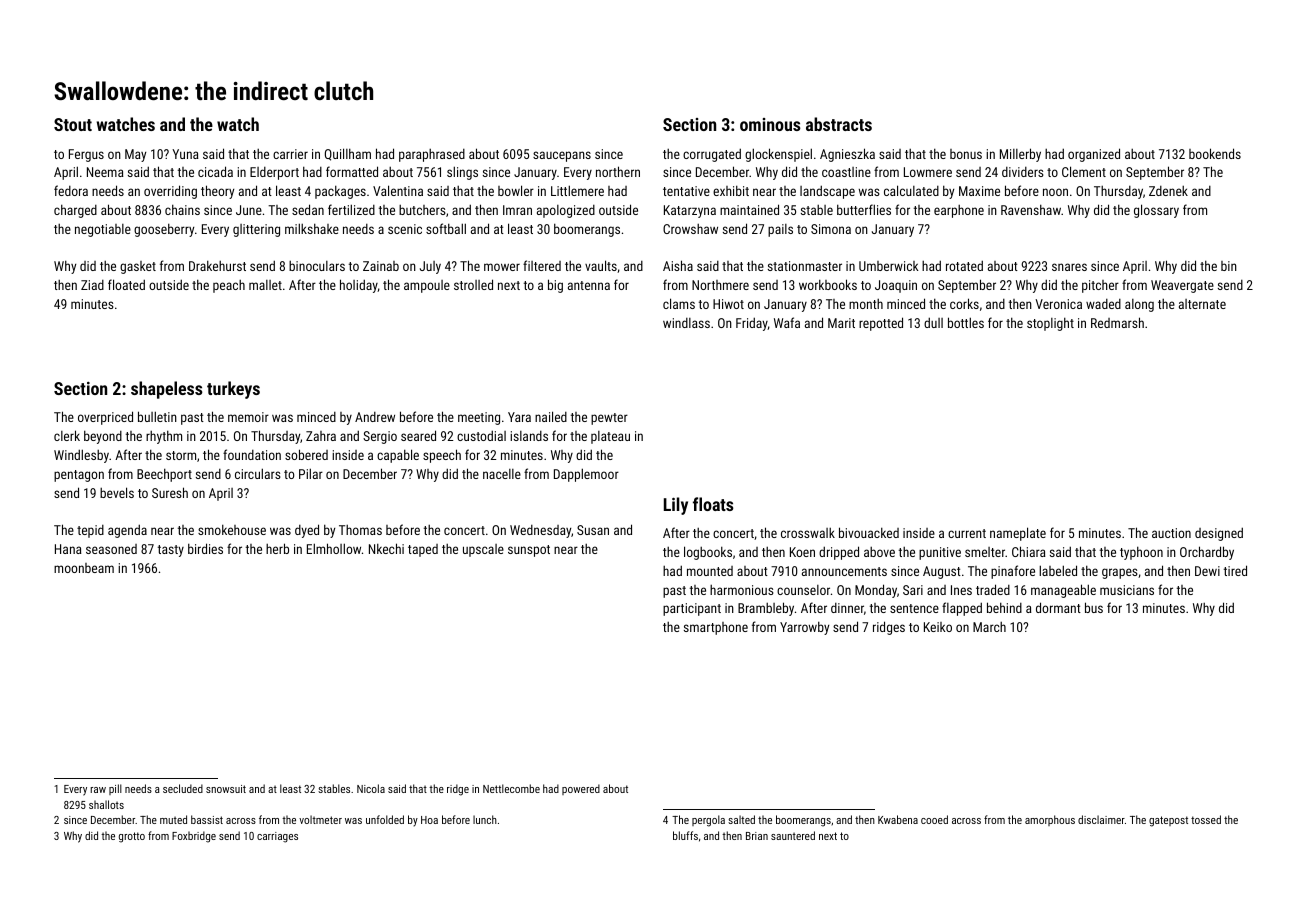  I want to click on bookends, so click(1215, 153).
